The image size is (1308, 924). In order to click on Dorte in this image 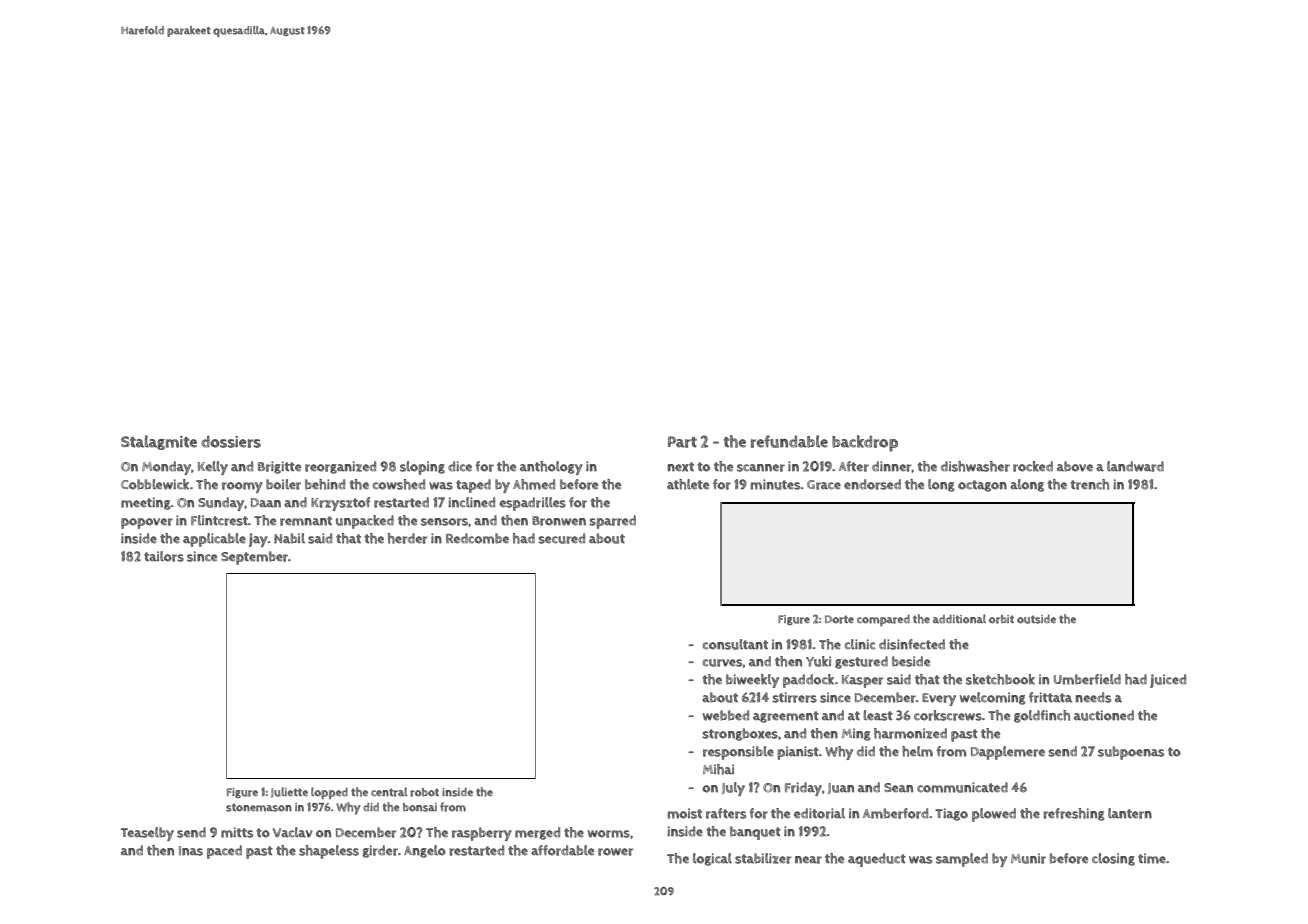, I will do `click(839, 619)`.
